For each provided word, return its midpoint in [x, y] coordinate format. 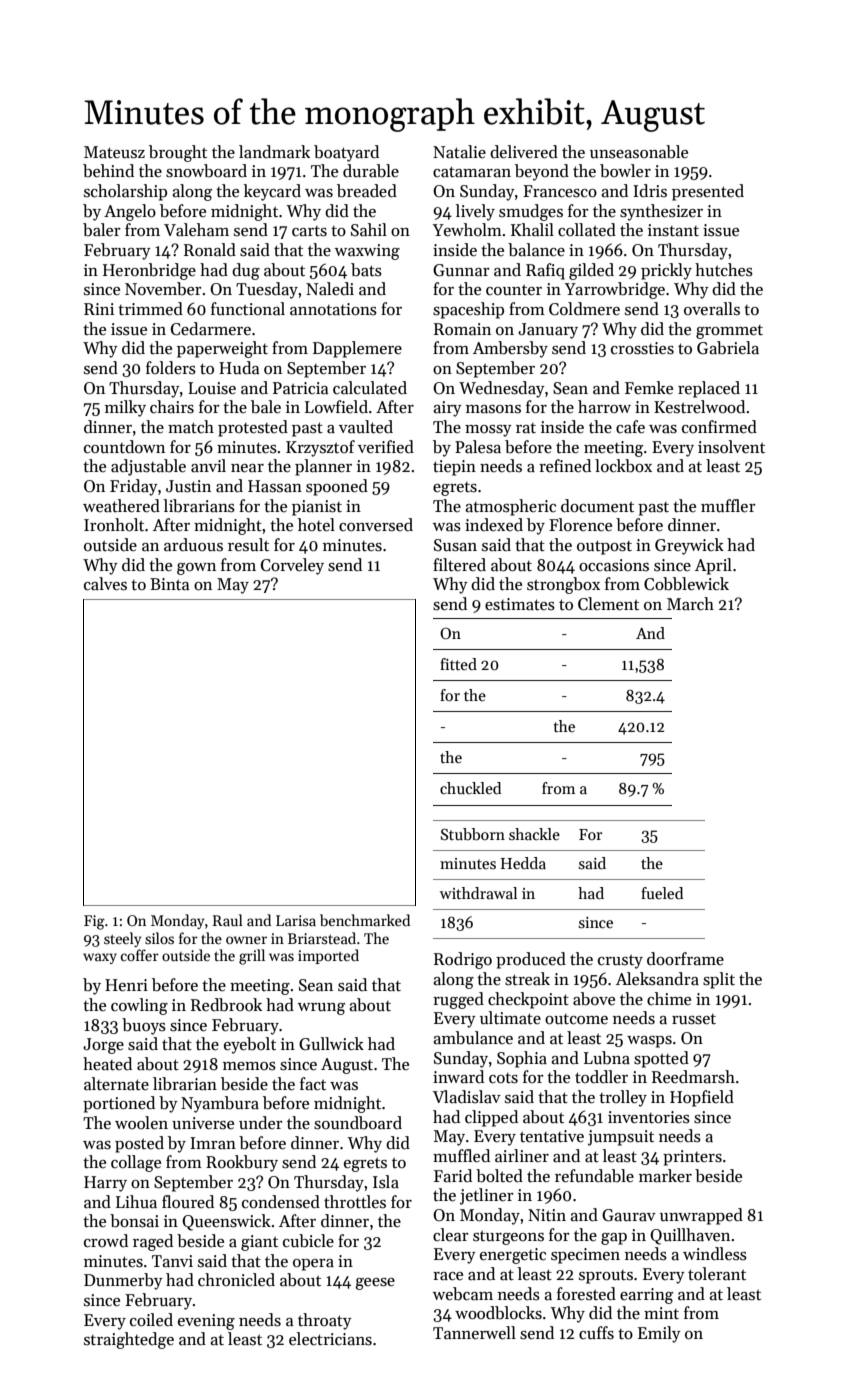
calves [105, 584]
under [261, 1123]
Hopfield [702, 1098]
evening [206, 1322]
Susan [455, 545]
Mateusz [114, 152]
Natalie [459, 152]
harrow [604, 407]
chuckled [470, 788]
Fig [94, 922]
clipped [491, 1118]
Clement [608, 604]
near [247, 468]
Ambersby [510, 349]
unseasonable [639, 152]
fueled [662, 893]
